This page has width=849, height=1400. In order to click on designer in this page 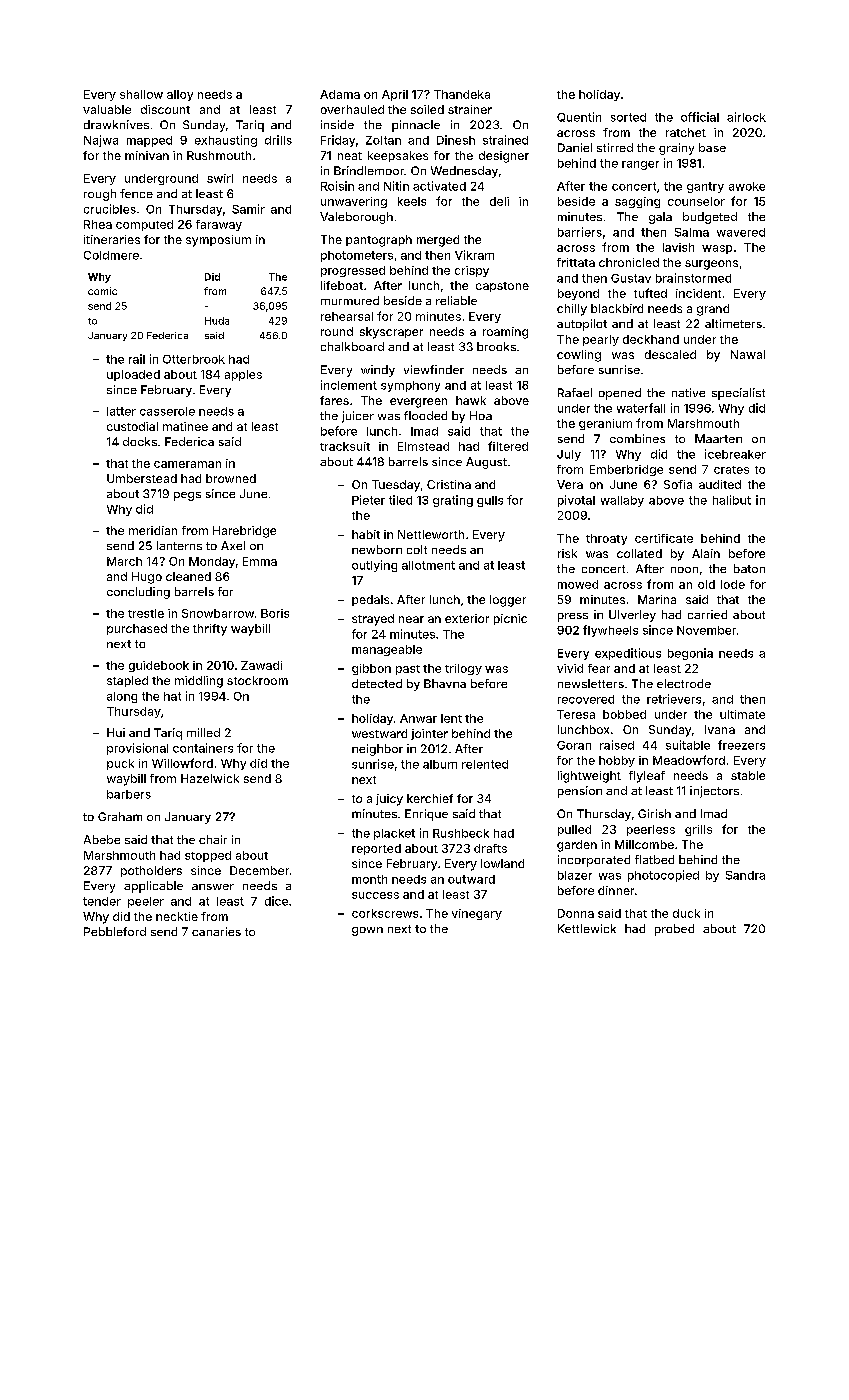, I will do `click(504, 157)`.
